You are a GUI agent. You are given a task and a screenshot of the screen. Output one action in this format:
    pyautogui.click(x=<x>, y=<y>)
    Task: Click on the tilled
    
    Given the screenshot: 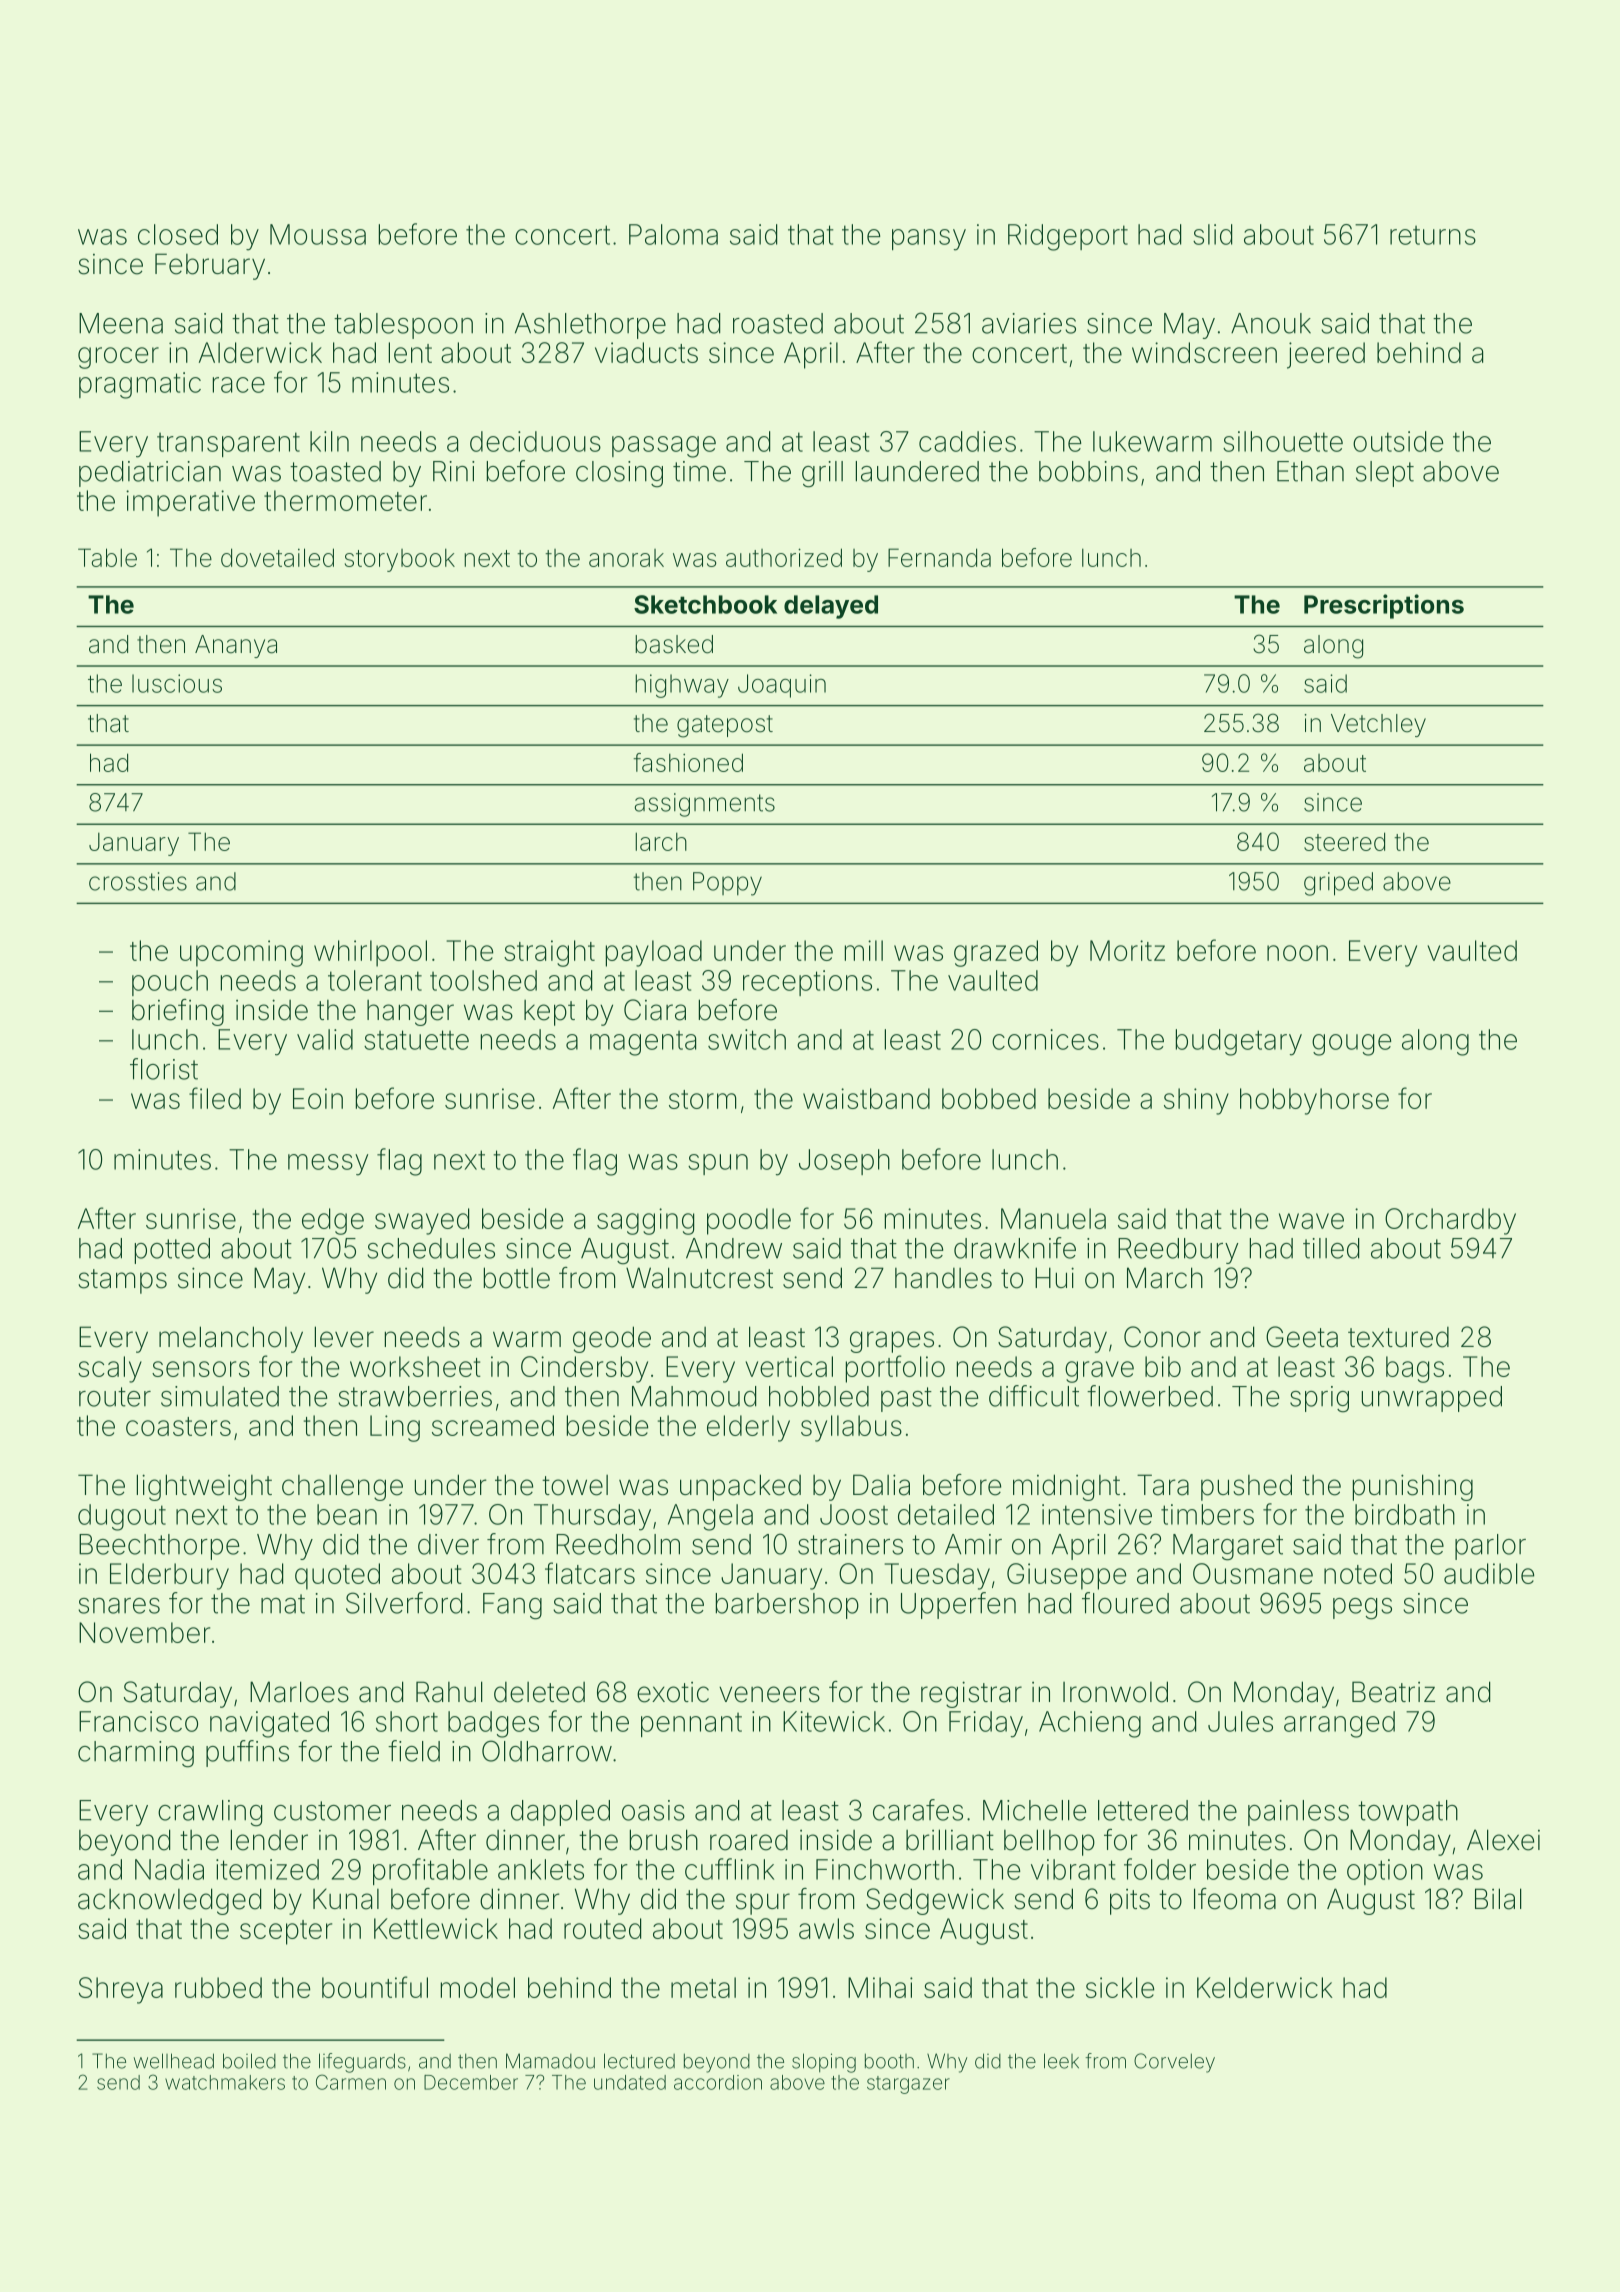 What is the action you would take?
    pyautogui.click(x=1331, y=1248)
